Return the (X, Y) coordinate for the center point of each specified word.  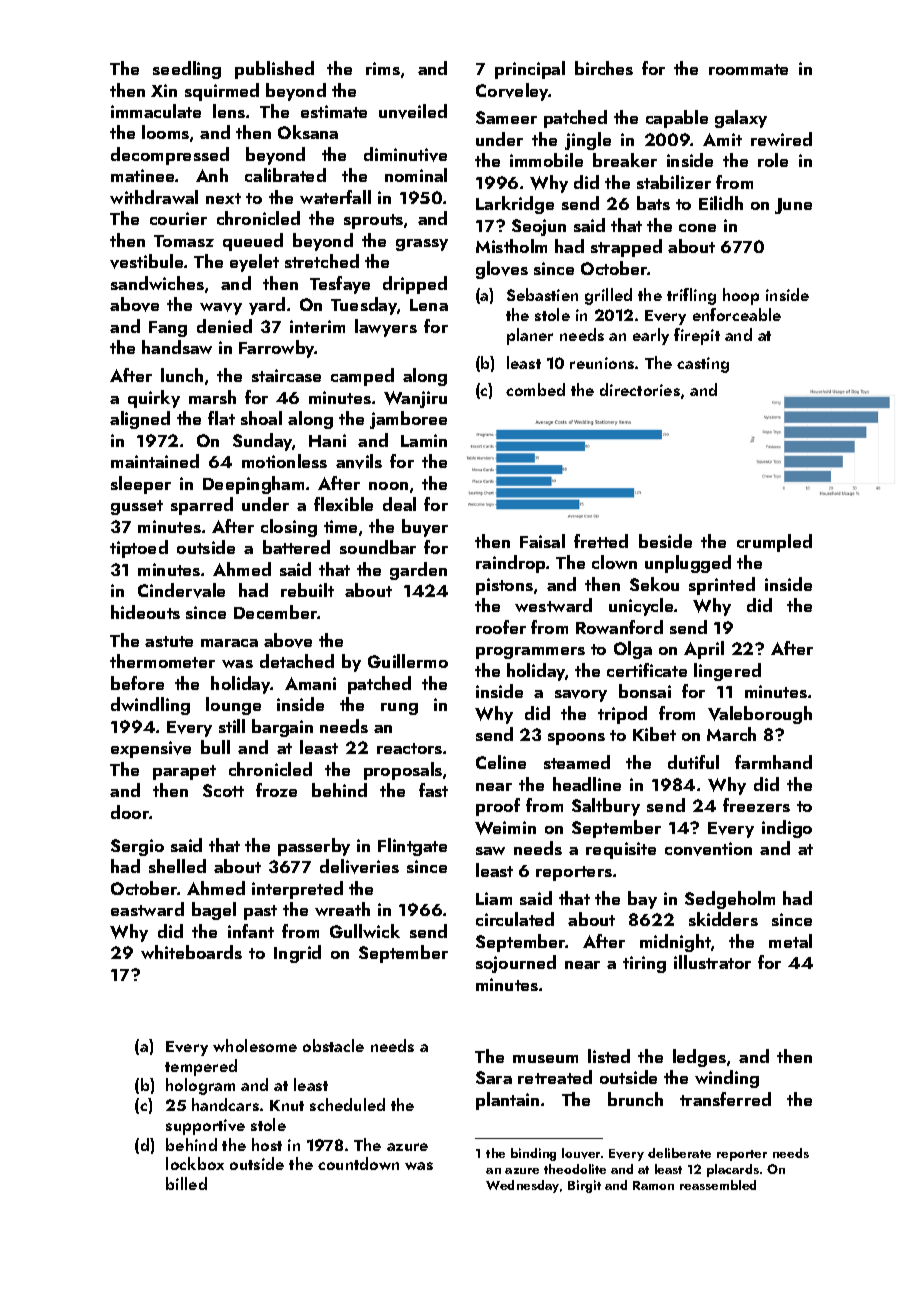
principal (530, 70)
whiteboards (191, 952)
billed (186, 1183)
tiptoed (139, 549)
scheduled (347, 1104)
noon (388, 486)
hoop (741, 296)
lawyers (386, 328)
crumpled (774, 543)
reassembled (718, 1185)
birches (604, 68)
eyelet (254, 263)
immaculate (156, 111)
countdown (358, 1163)
